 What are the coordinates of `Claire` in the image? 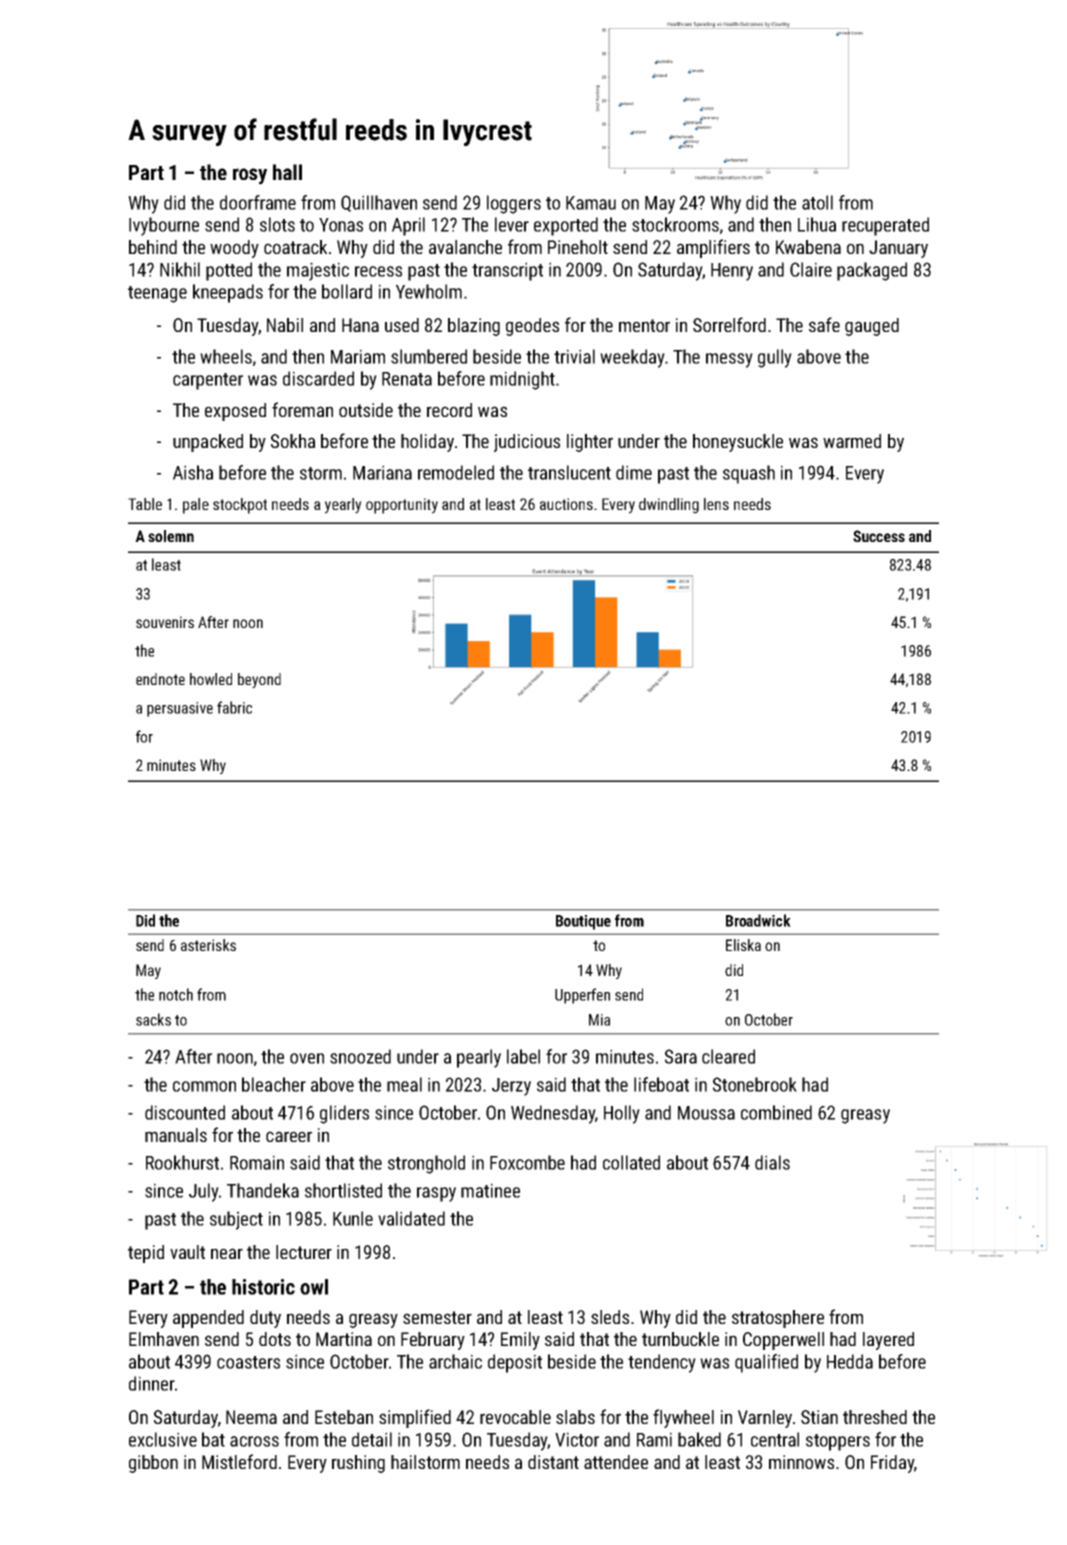 It's located at (811, 269).
